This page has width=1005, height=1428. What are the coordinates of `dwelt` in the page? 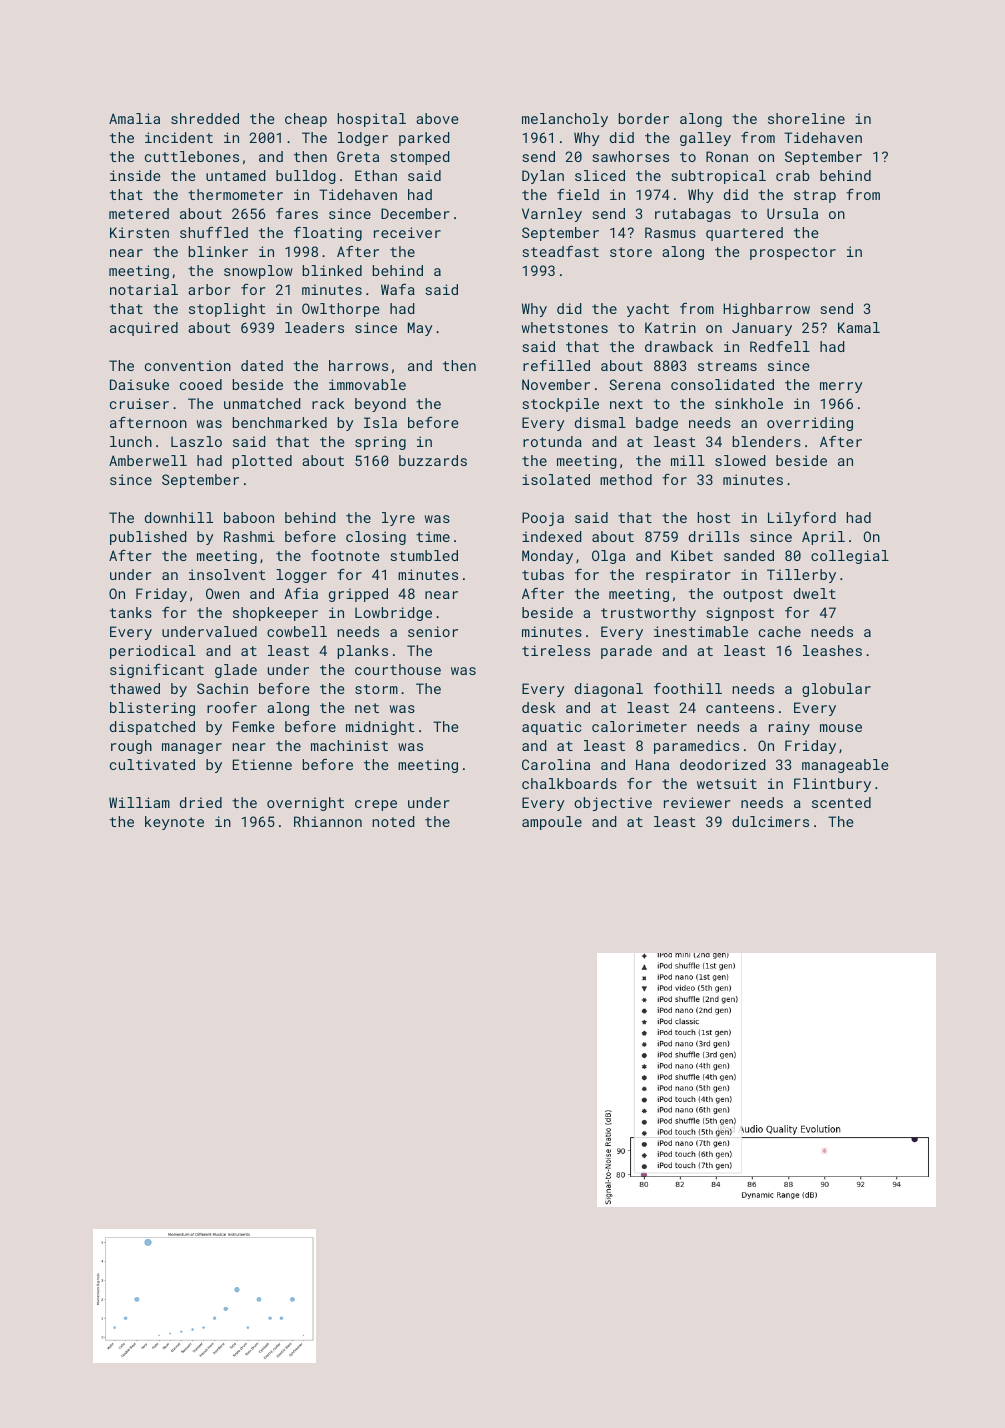 It's located at (815, 593).
